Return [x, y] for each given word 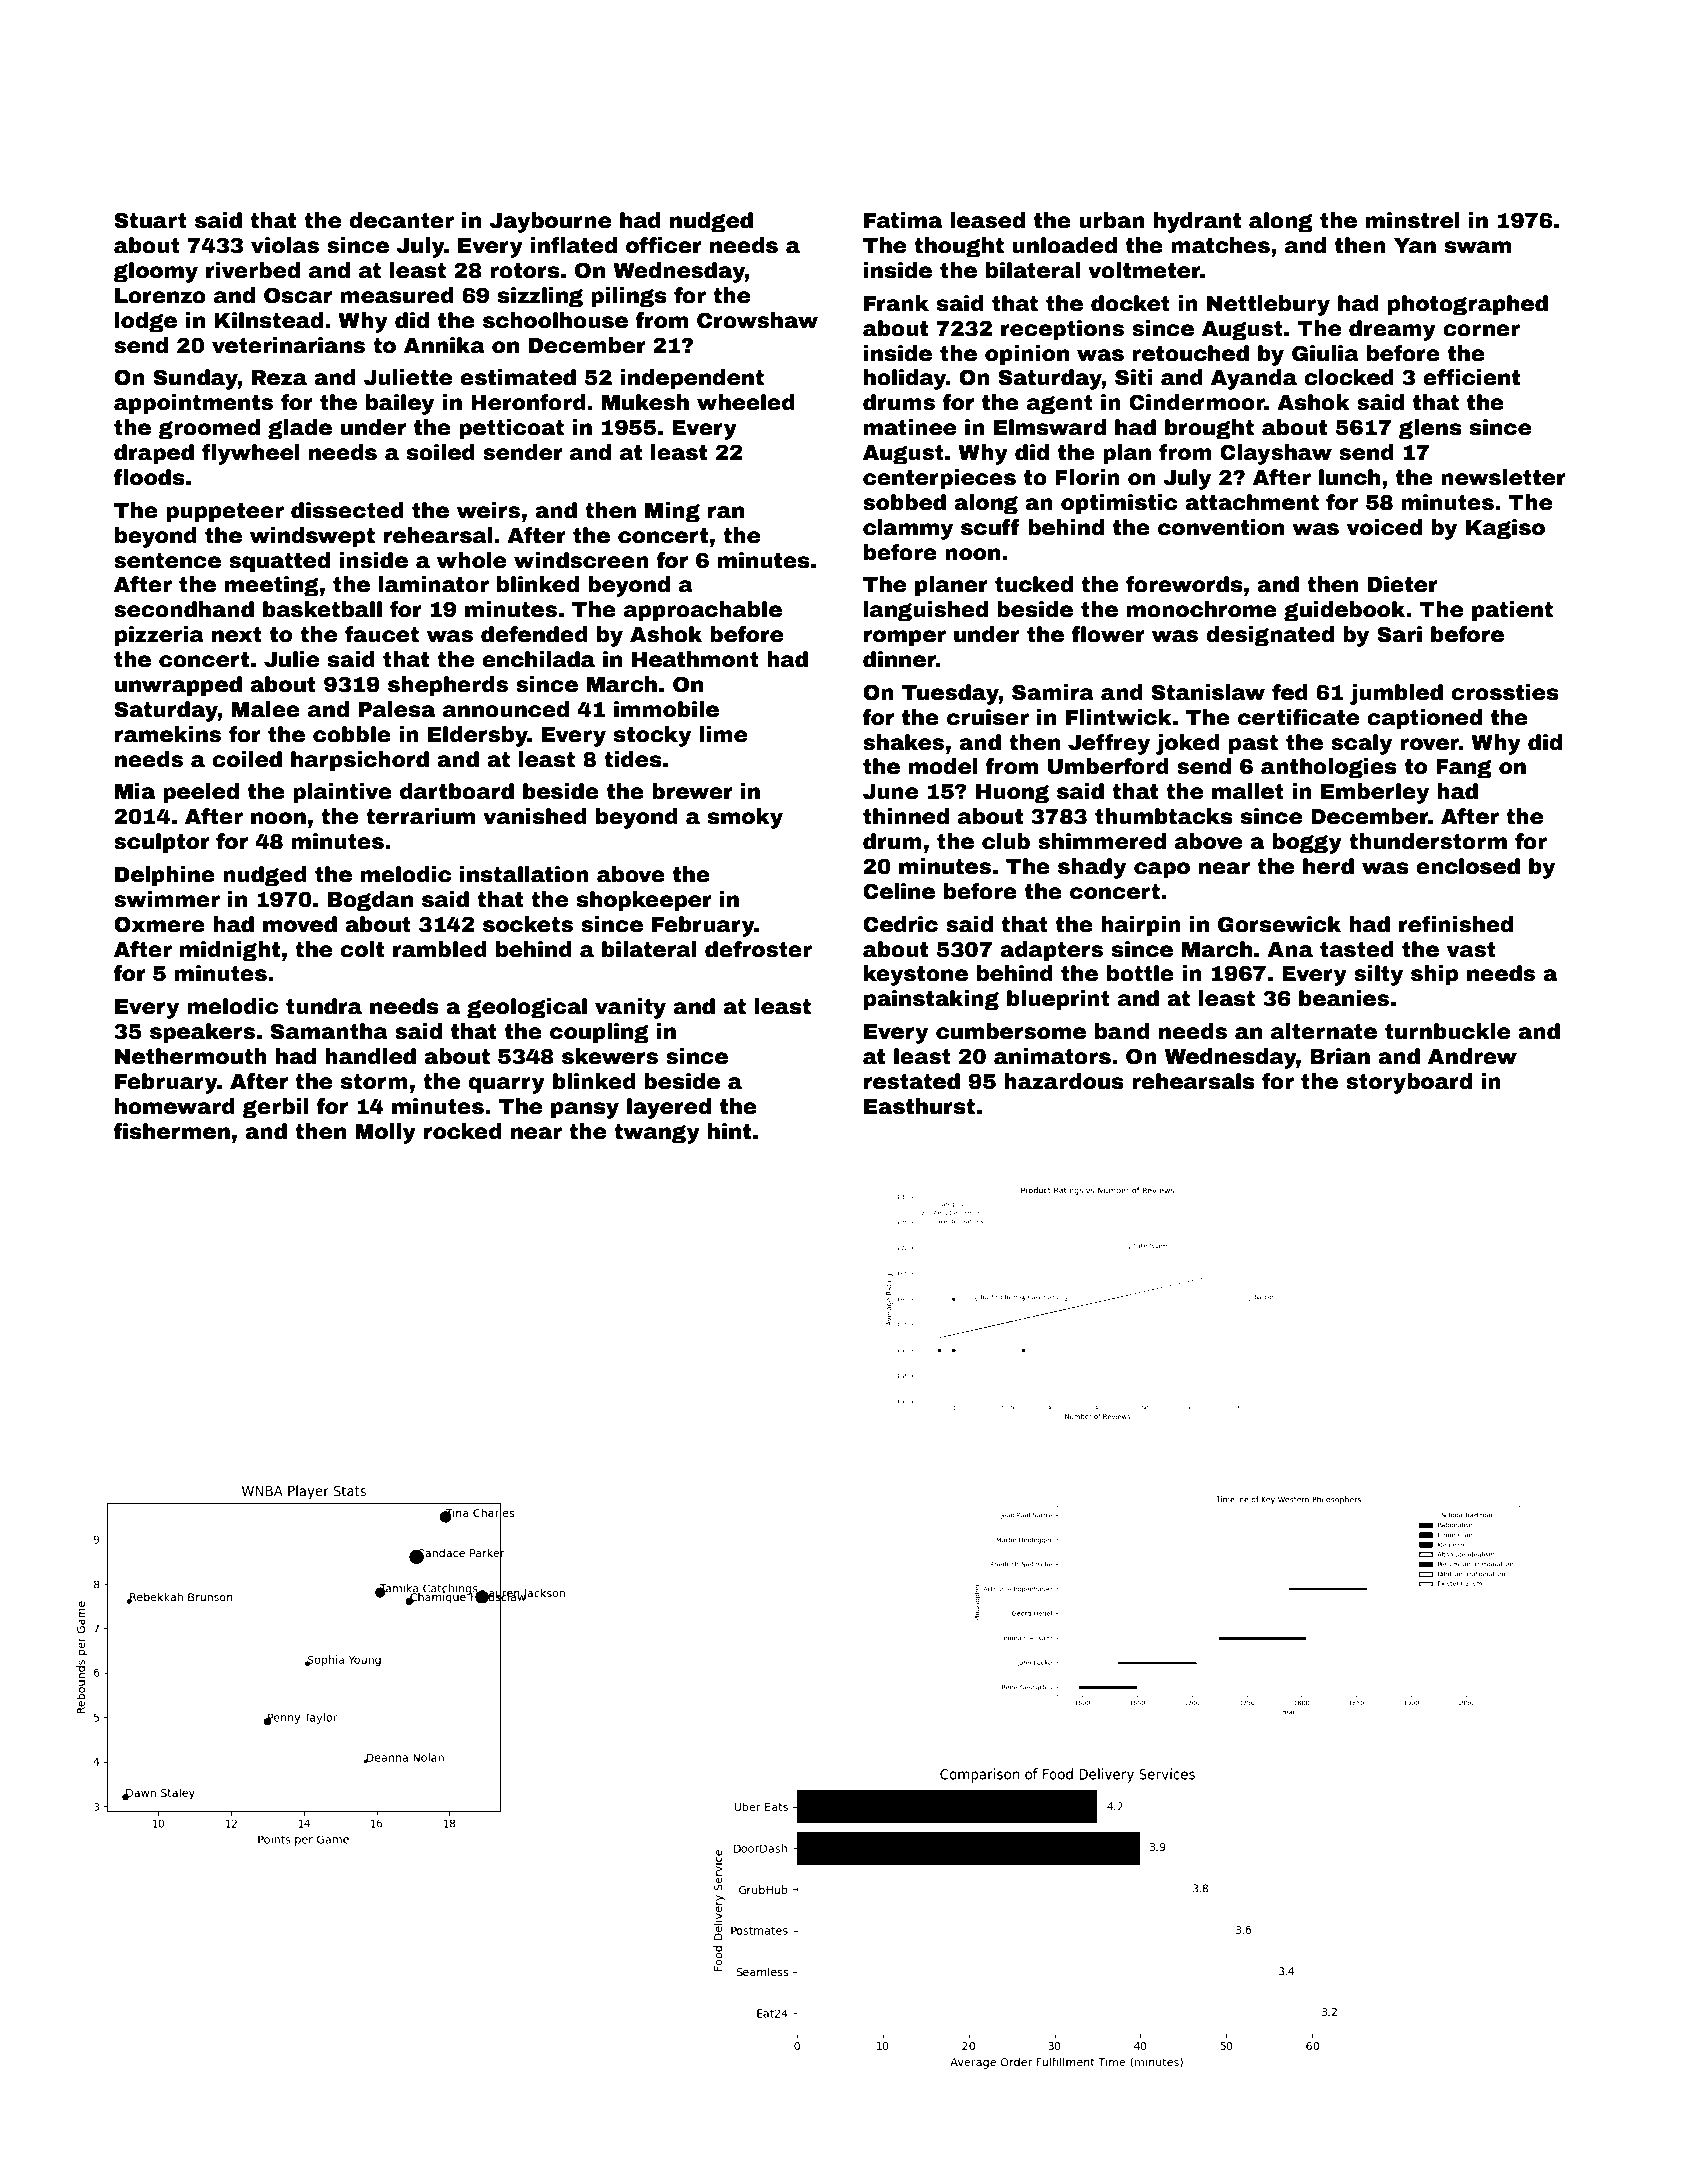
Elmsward [1050, 427]
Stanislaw [1208, 692]
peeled [201, 793]
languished [926, 611]
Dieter [1403, 584]
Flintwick [1119, 717]
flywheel [251, 454]
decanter [401, 220]
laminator [434, 584]
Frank [896, 303]
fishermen [171, 1131]
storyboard [1409, 1083]
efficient [1471, 377]
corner [1481, 330]
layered [669, 1108]
